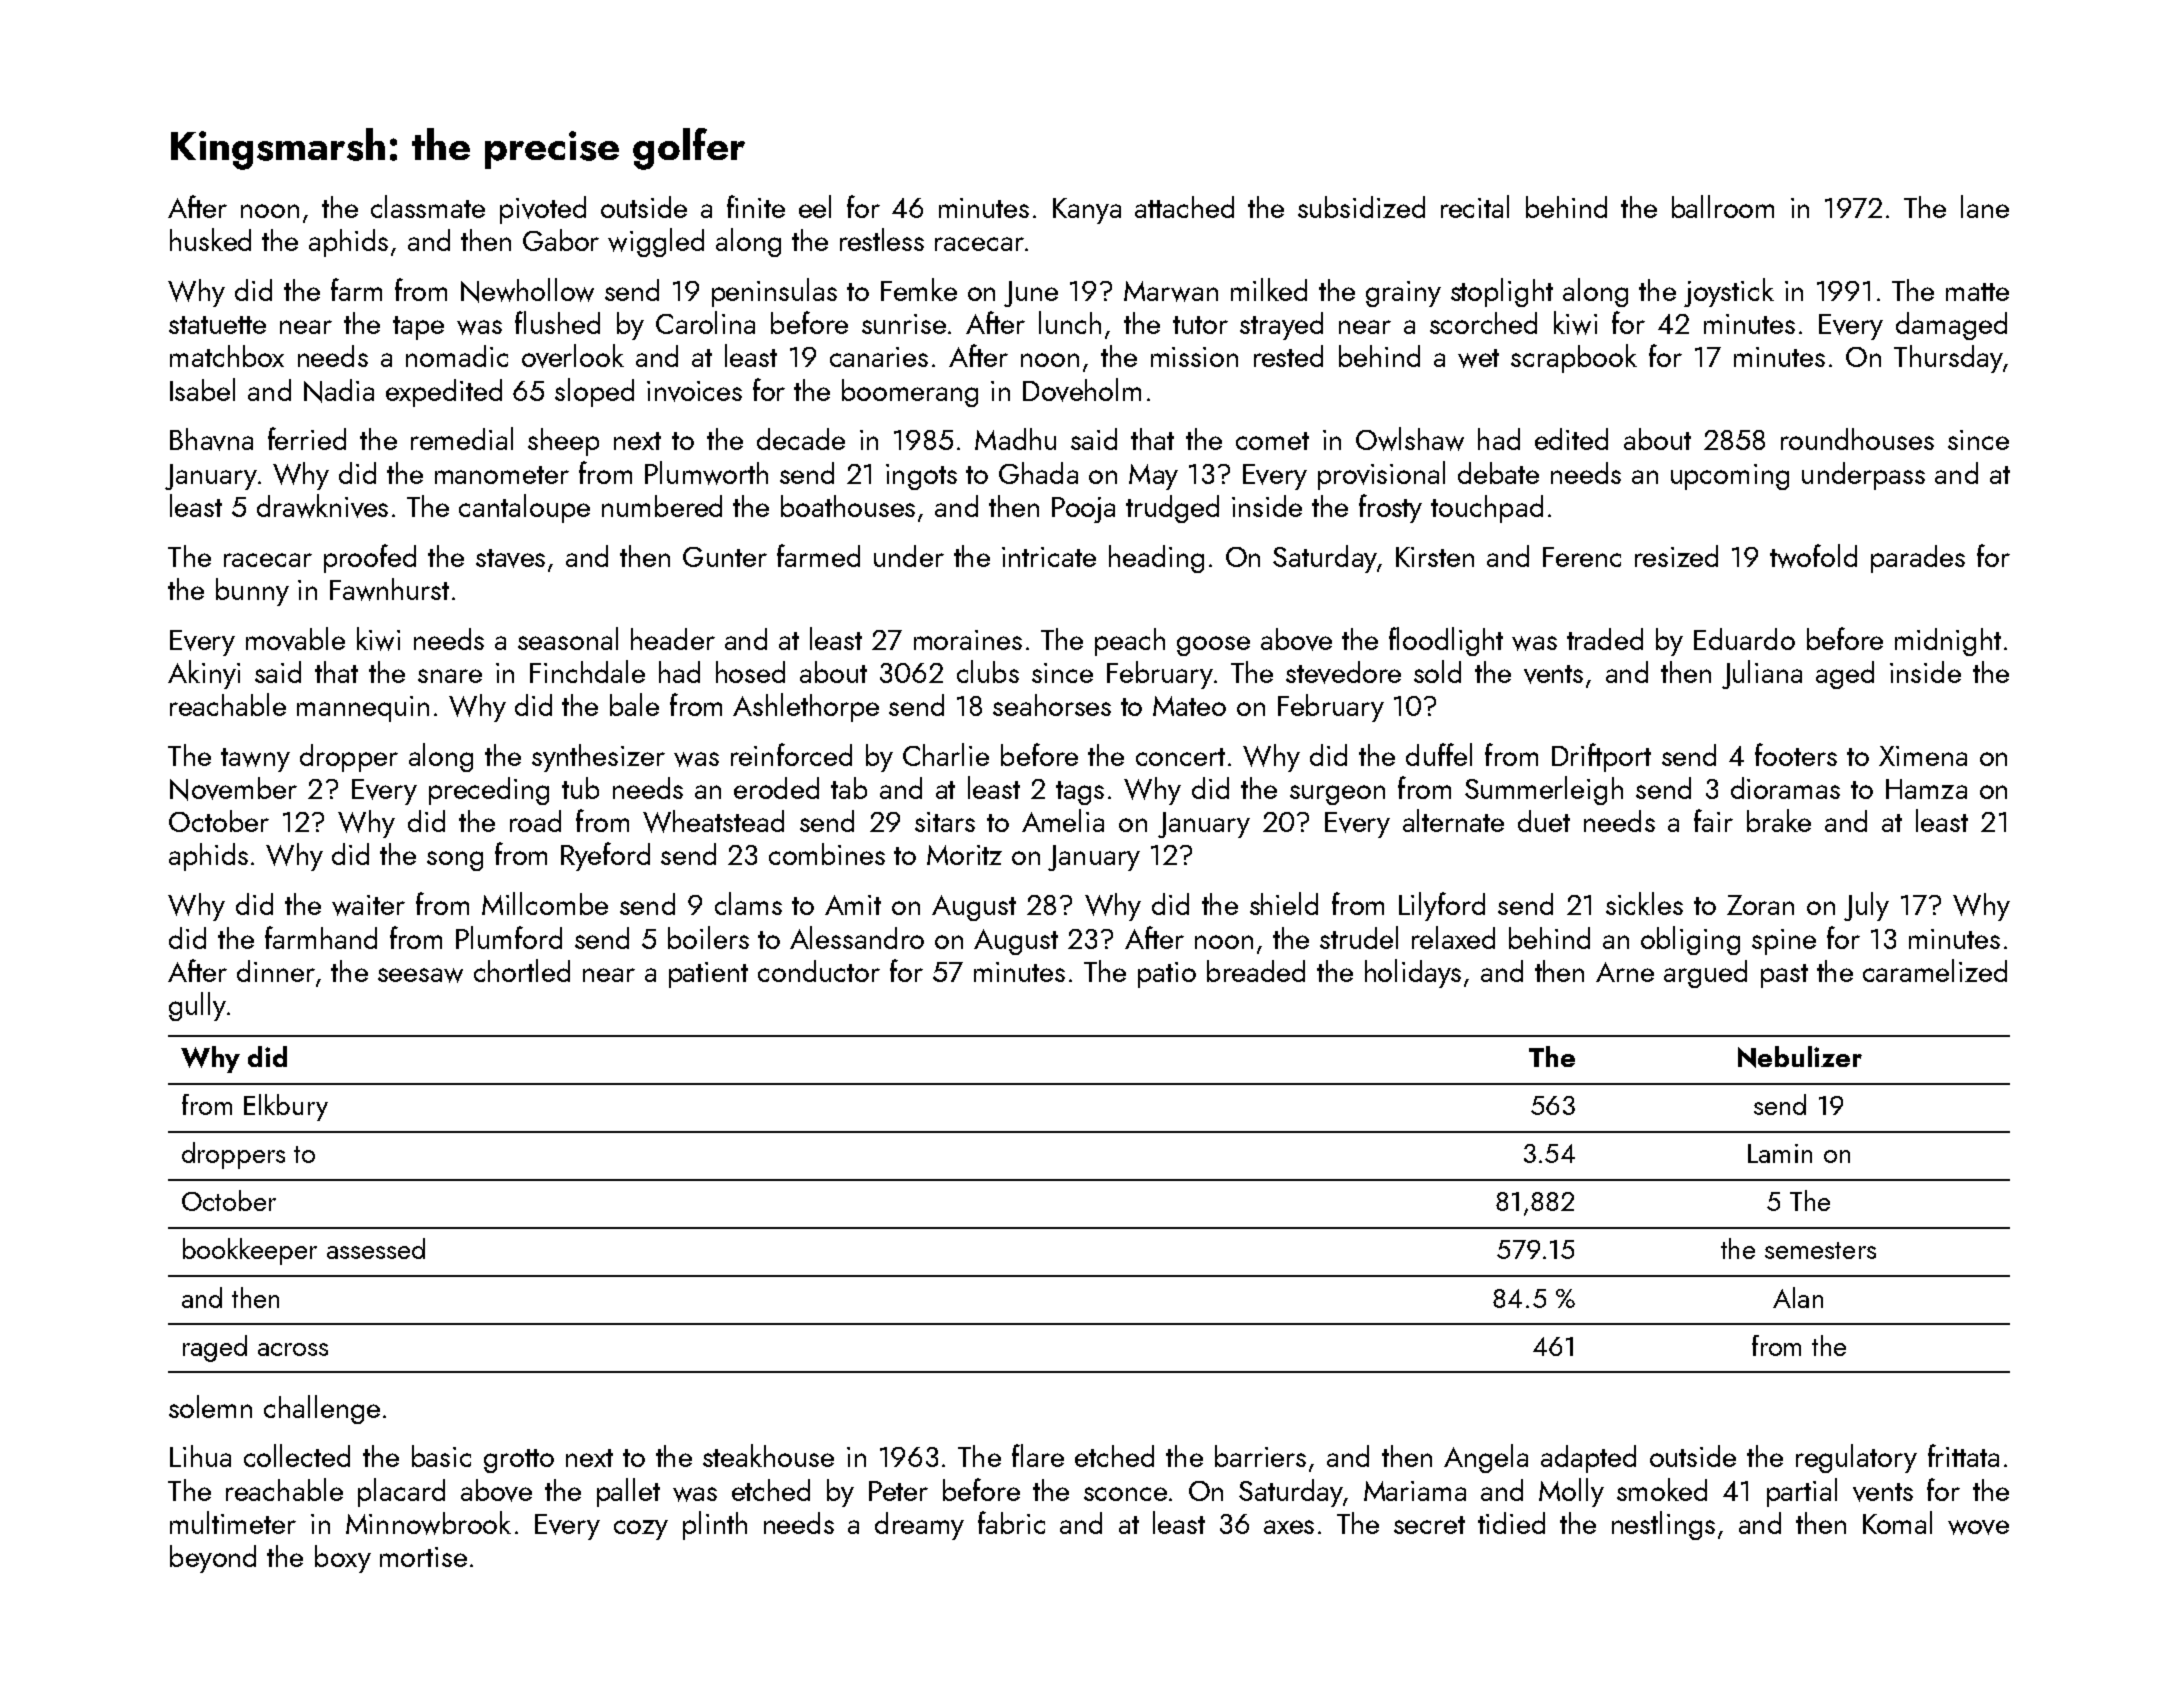 The image size is (2178, 1683). Describe the element at coordinates (1343, 672) in the image. I see `stevedore` at that location.
